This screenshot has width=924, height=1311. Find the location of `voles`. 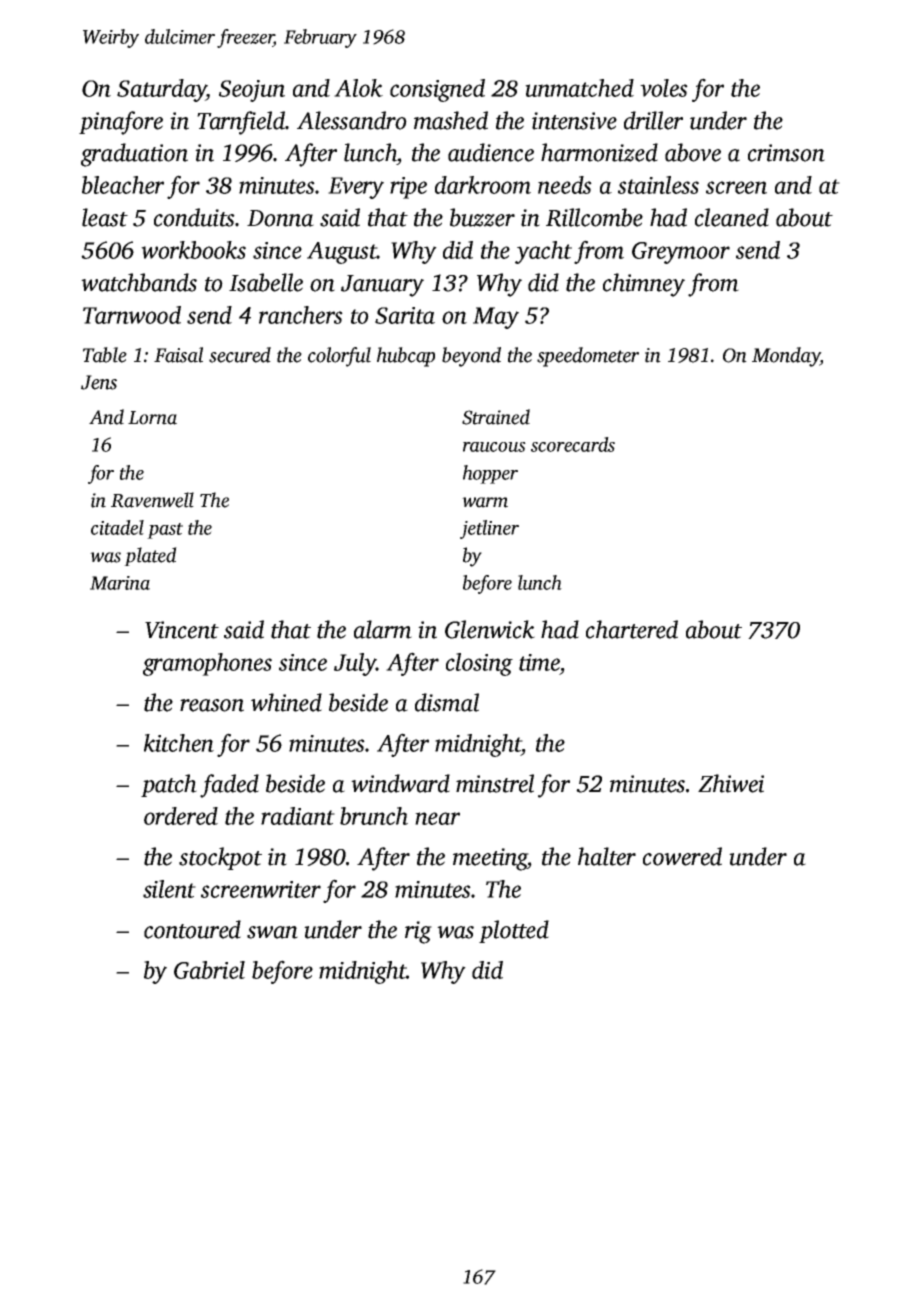

voles is located at coordinates (664, 88).
